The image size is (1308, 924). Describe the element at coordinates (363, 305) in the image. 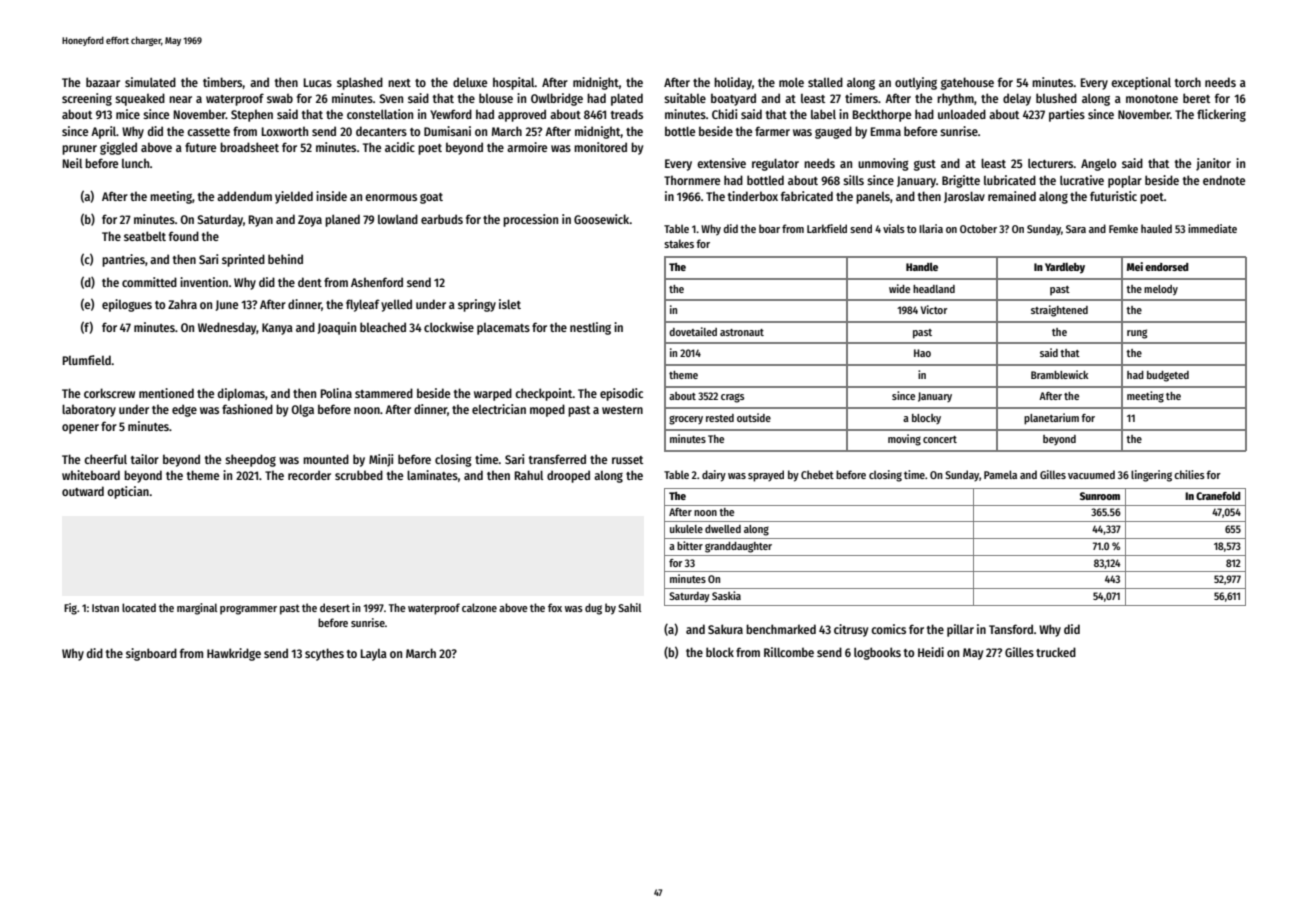

I see `flyleaf` at that location.
